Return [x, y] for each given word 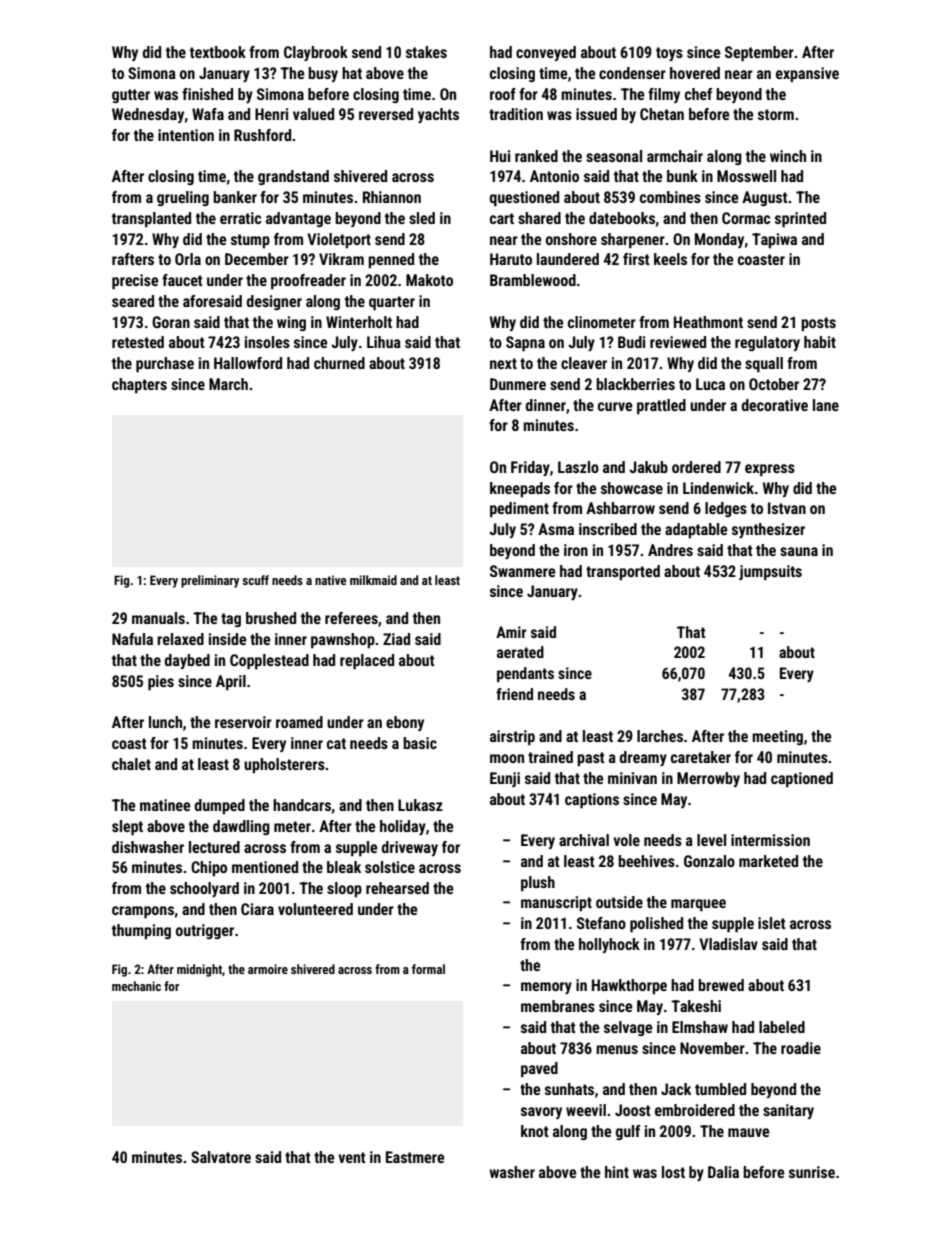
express [770, 470]
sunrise [812, 1172]
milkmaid [373, 580]
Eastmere [415, 1157]
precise [135, 282]
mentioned [265, 867]
